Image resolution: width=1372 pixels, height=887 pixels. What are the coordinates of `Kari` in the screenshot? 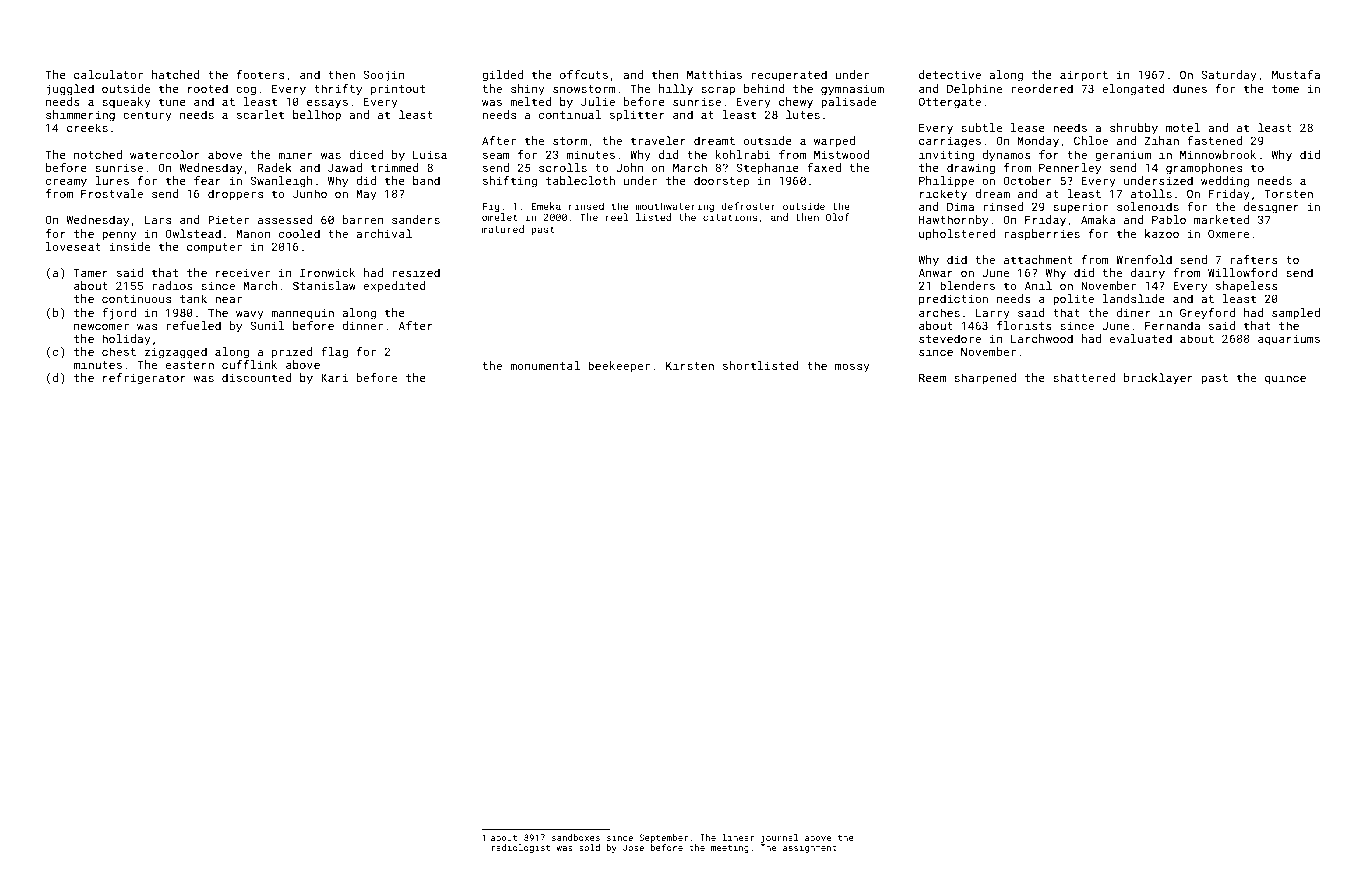 It's located at (334, 377).
